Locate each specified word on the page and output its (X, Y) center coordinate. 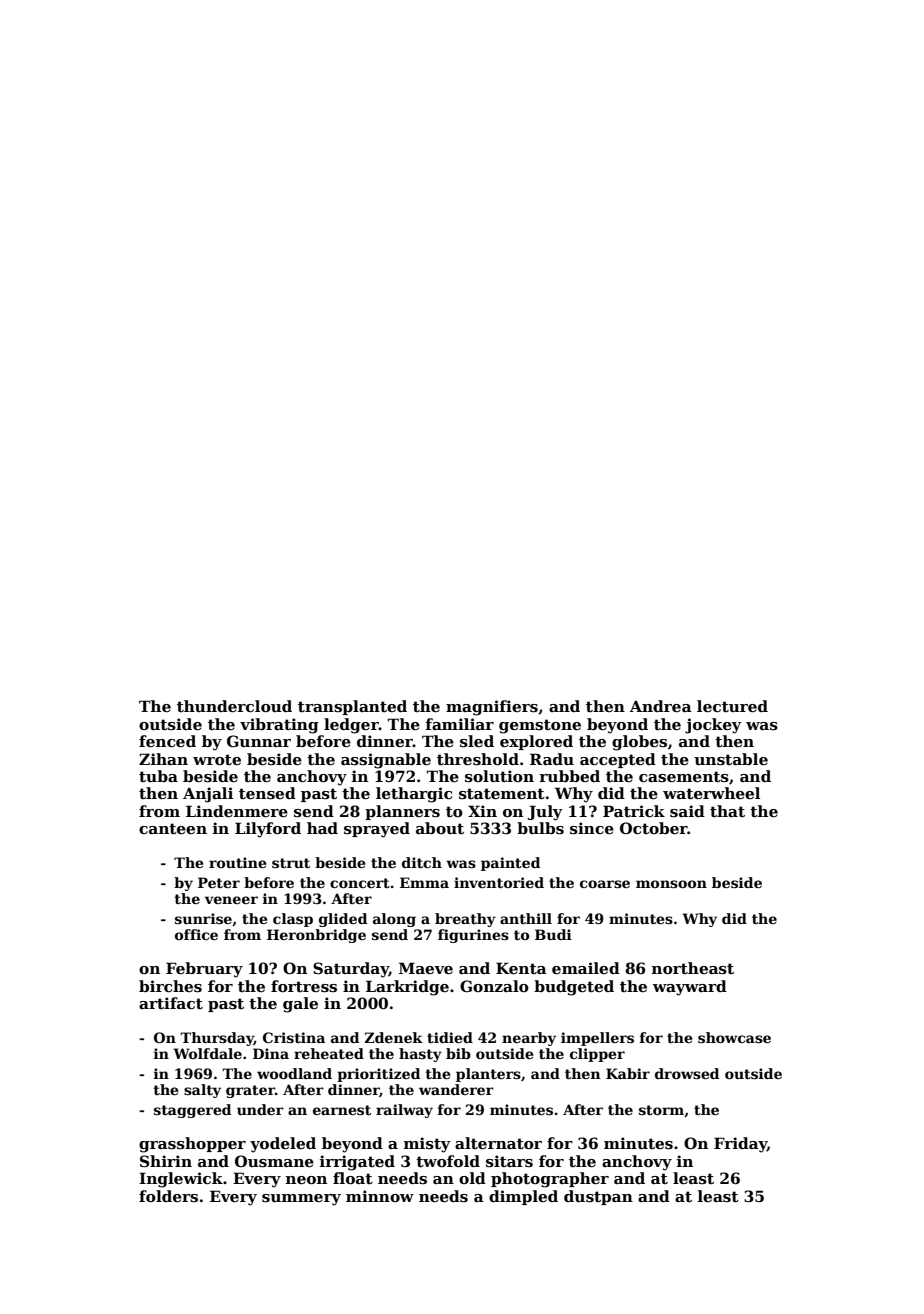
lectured (732, 706)
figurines (473, 936)
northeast (693, 968)
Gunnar (259, 741)
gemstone (540, 726)
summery (301, 1200)
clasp (293, 920)
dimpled (523, 1197)
